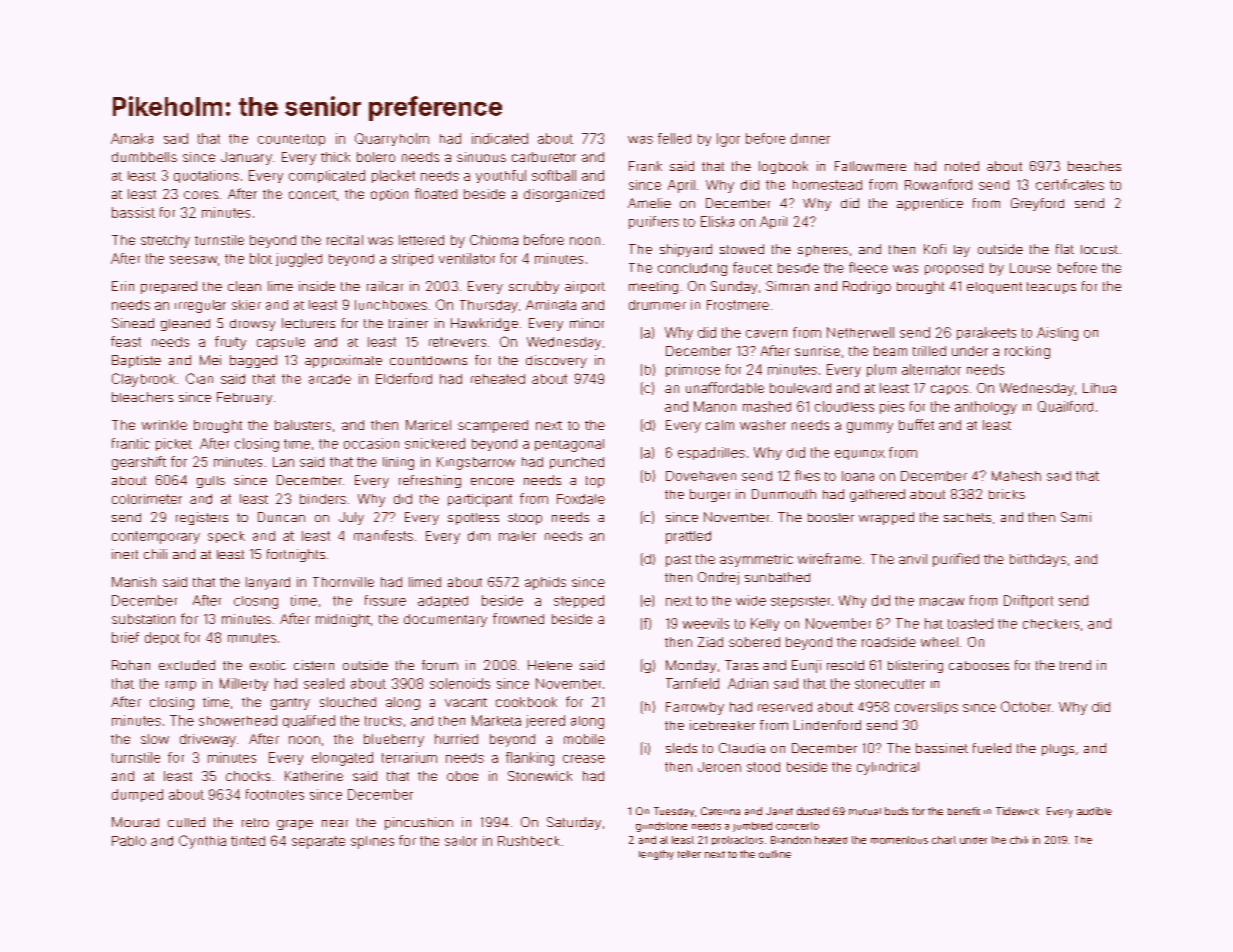  Describe the element at coordinates (142, 397) in the document. I see `bleachers` at that location.
